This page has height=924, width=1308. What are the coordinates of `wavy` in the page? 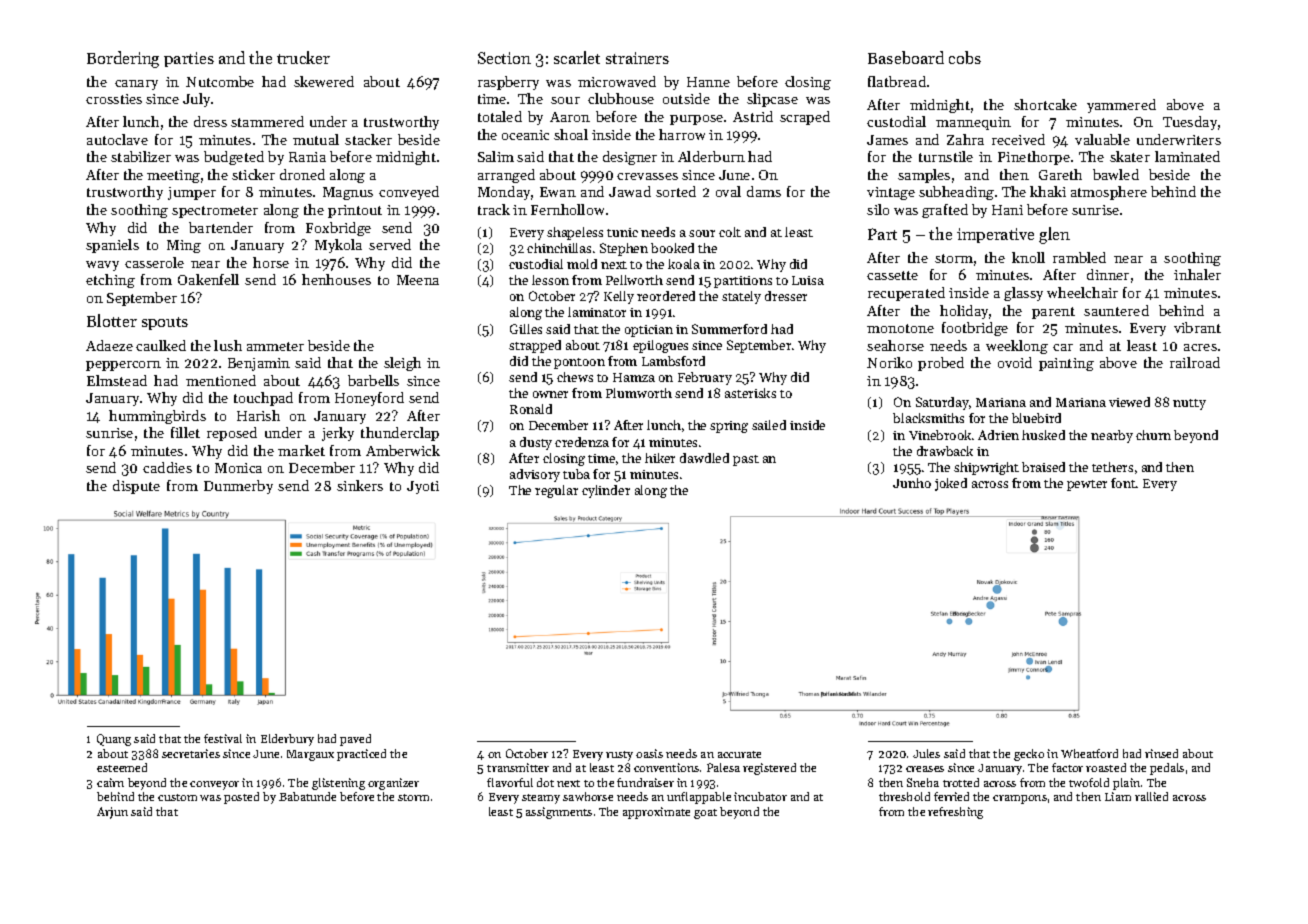 It's located at (102, 266).
